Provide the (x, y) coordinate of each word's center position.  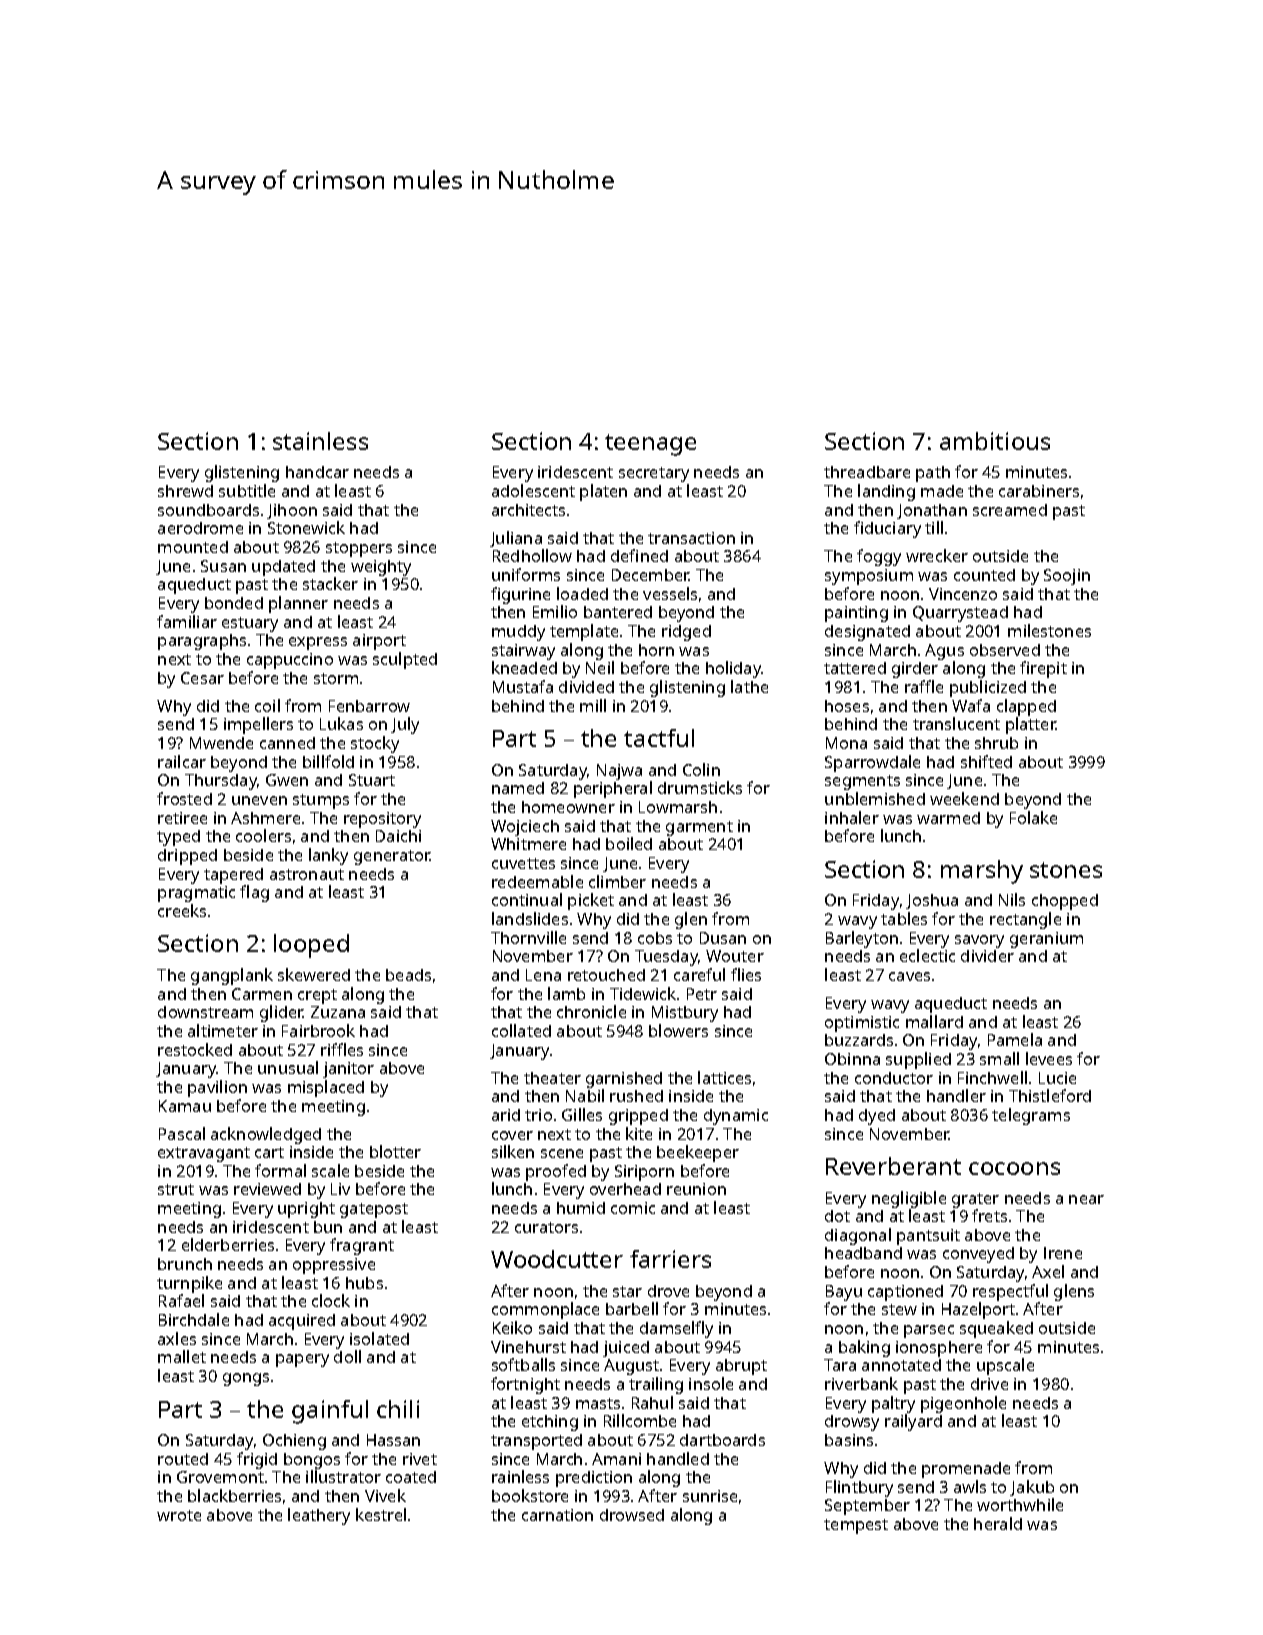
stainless (320, 441)
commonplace (545, 1310)
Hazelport (978, 1310)
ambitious (995, 441)
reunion (696, 1189)
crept (317, 996)
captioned (905, 1293)
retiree (182, 818)
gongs (246, 1379)
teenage (650, 445)
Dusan (723, 938)
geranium (1046, 940)
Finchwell (992, 1077)
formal (280, 1170)
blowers (678, 1030)
